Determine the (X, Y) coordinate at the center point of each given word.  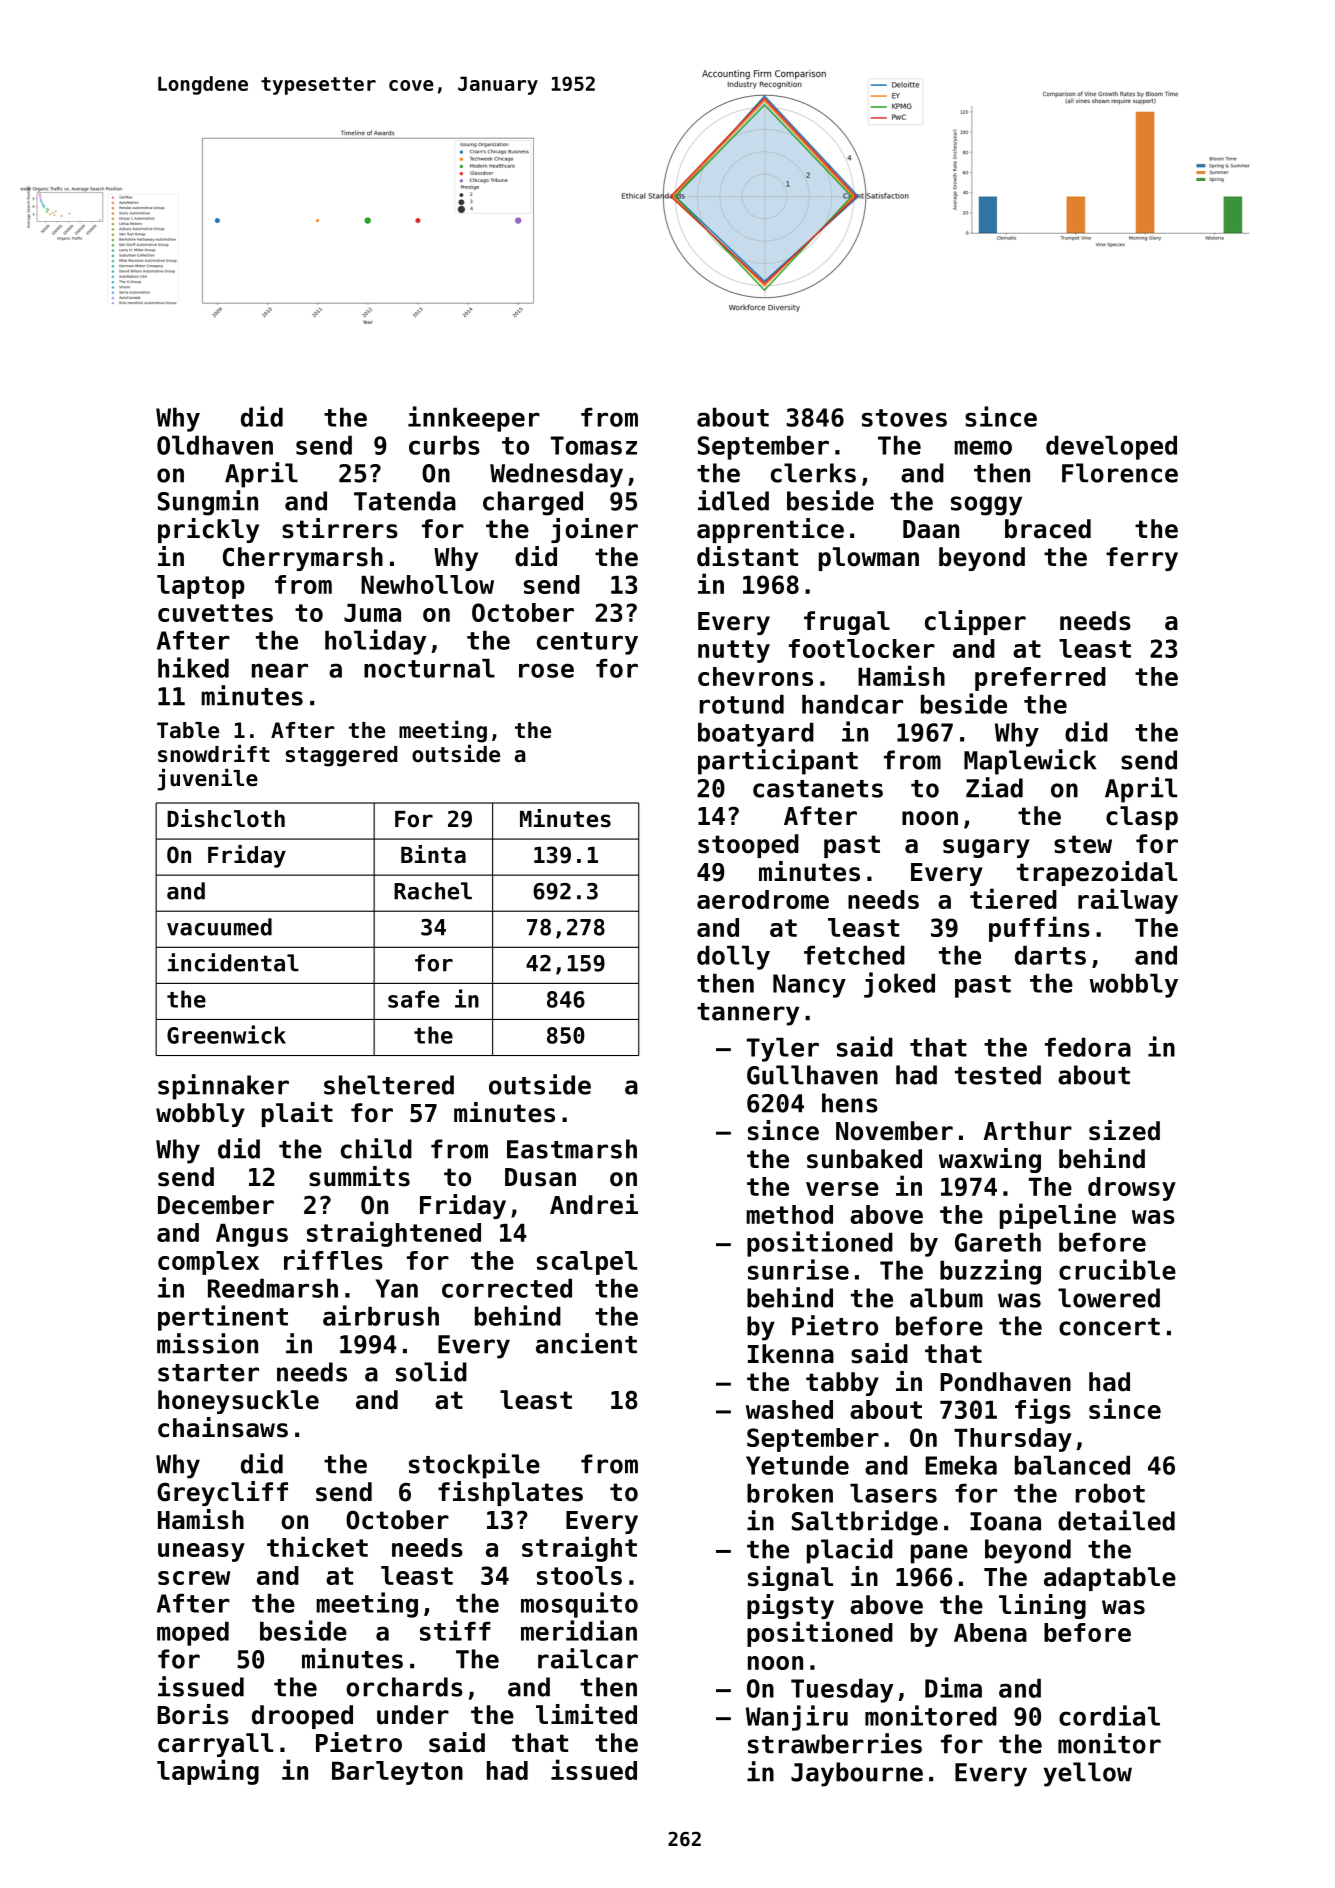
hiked (193, 667)
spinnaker (223, 1087)
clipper (975, 622)
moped (193, 1633)
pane (939, 1554)
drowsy (1132, 1189)
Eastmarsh (572, 1149)
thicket (317, 1546)
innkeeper (474, 419)
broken (790, 1493)
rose (546, 670)
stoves (904, 418)
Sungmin (208, 503)
